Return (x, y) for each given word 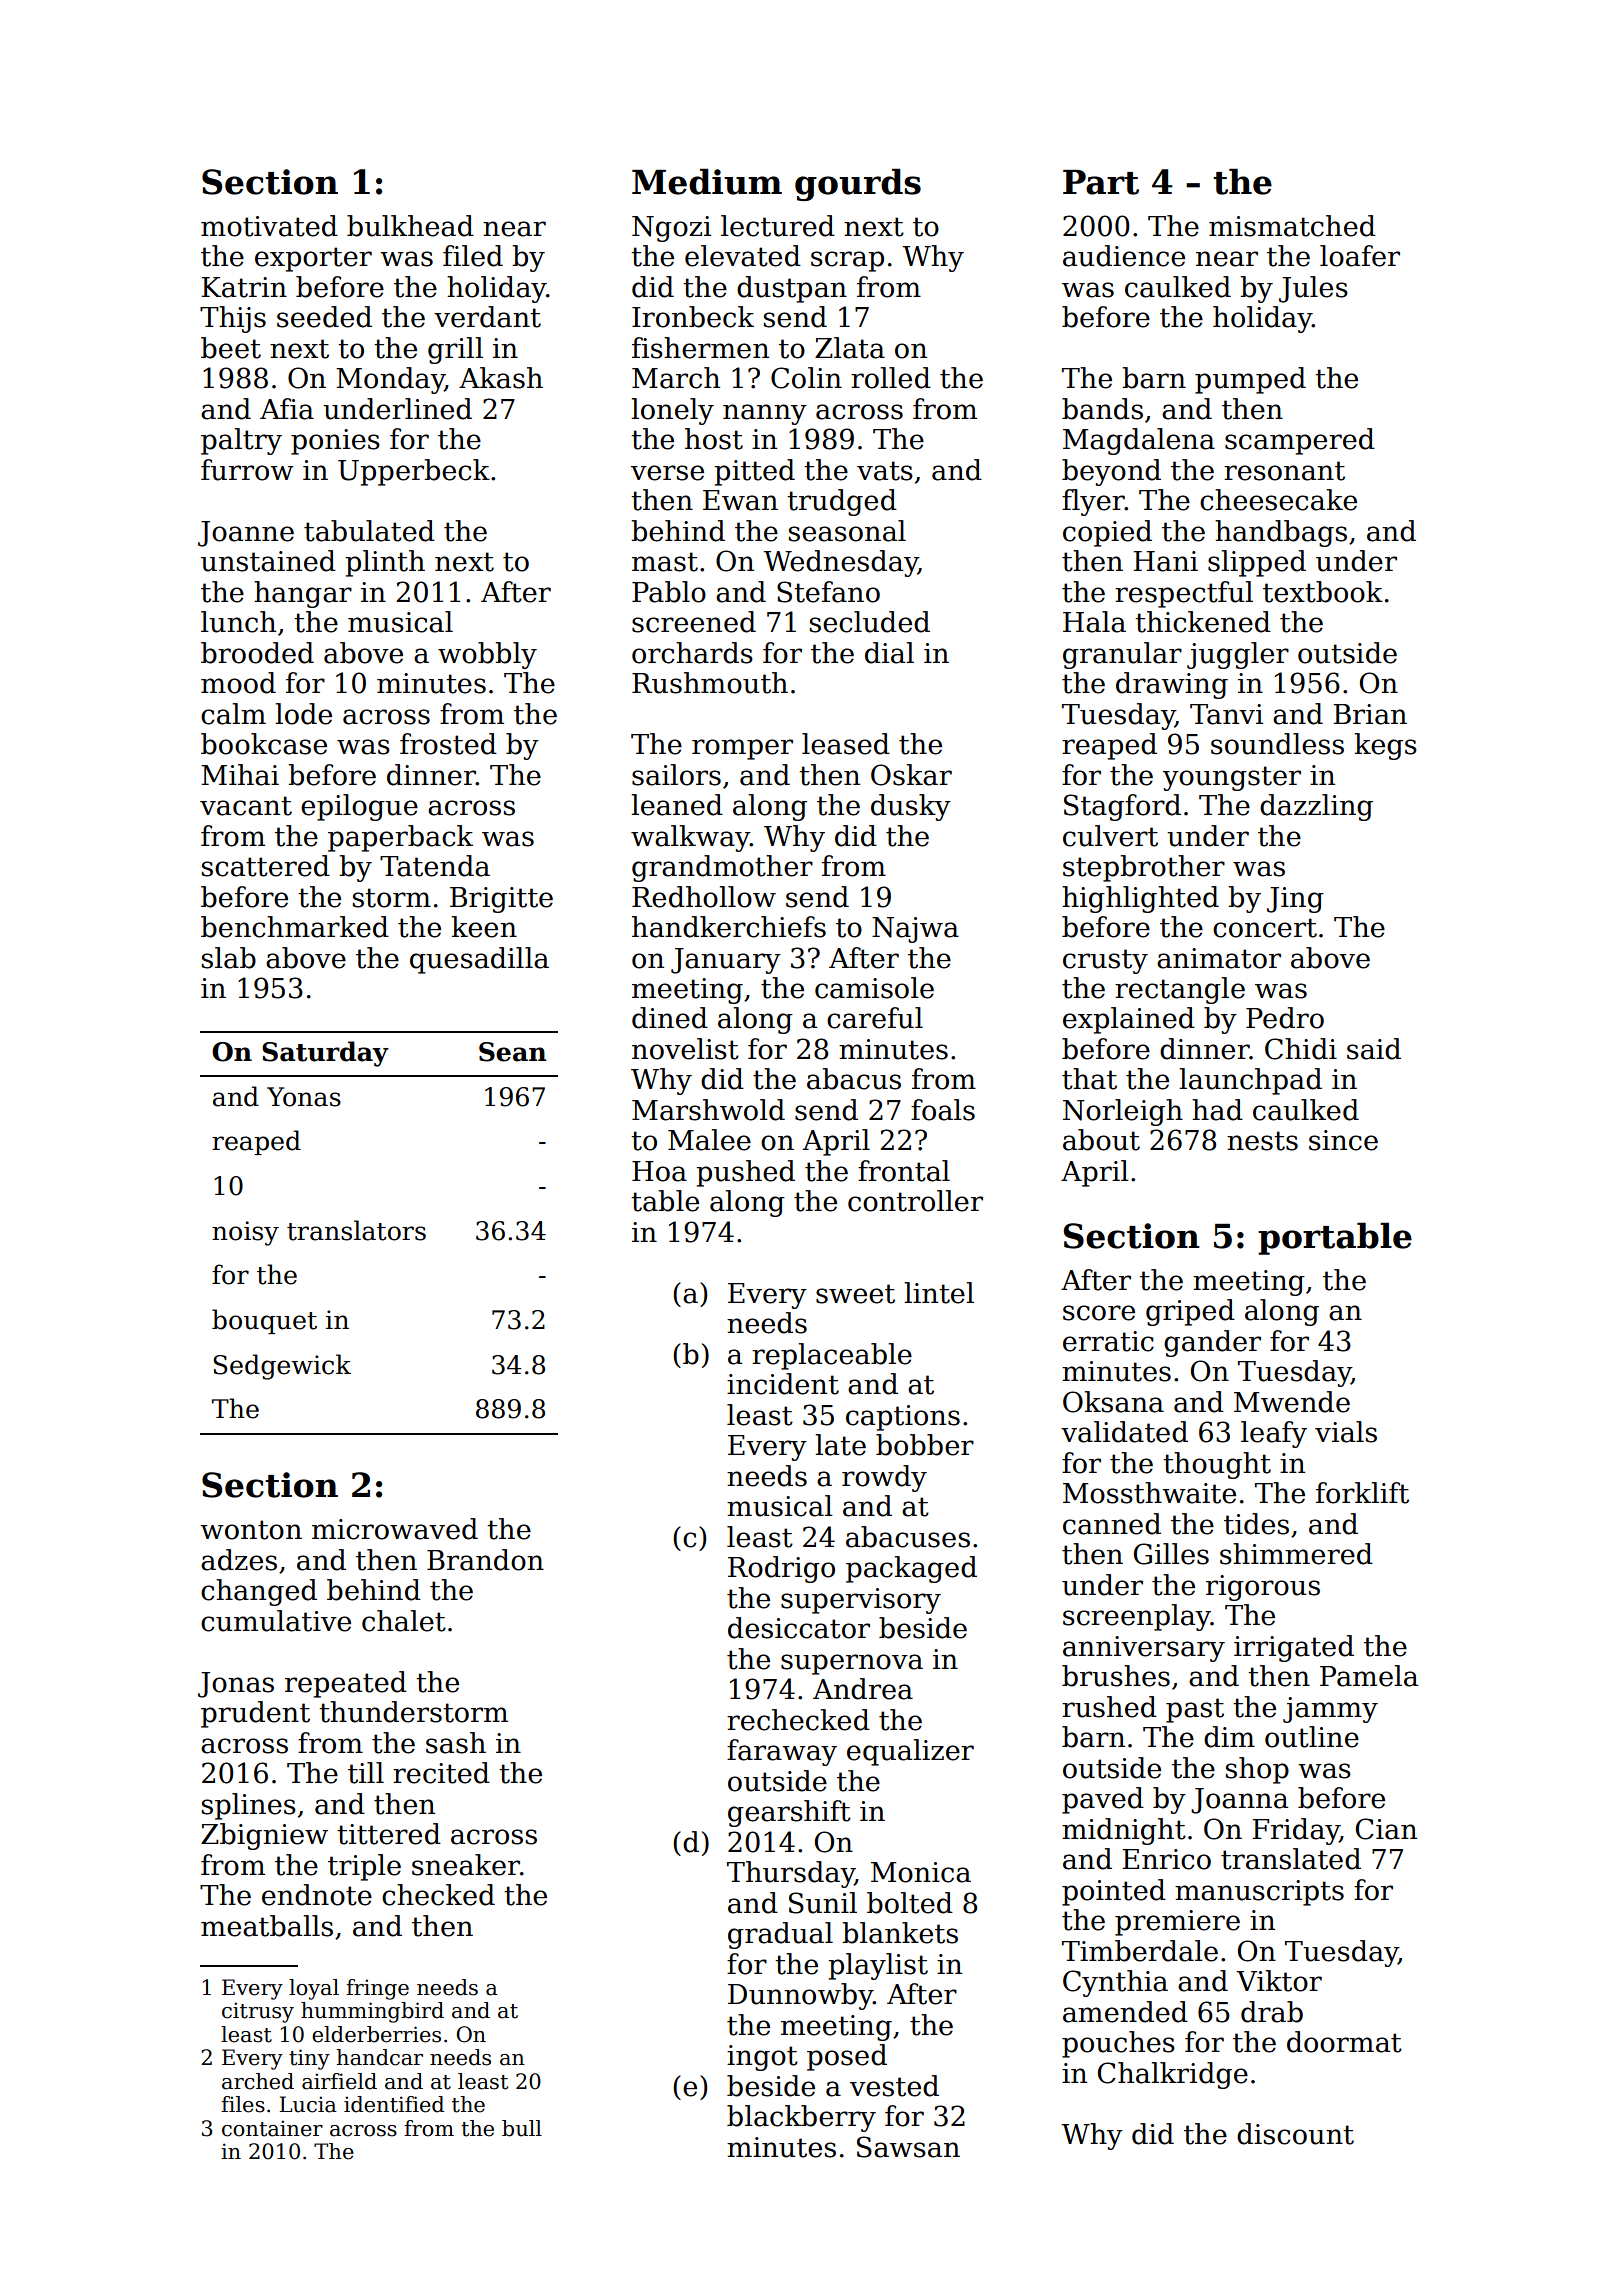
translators (356, 1230)
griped (1190, 1312)
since (1343, 1140)
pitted (754, 472)
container (272, 2128)
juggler (1238, 655)
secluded (870, 622)
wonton (251, 1530)
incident (783, 1384)
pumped (1250, 380)
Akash (501, 378)
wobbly (487, 655)
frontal (904, 1171)
